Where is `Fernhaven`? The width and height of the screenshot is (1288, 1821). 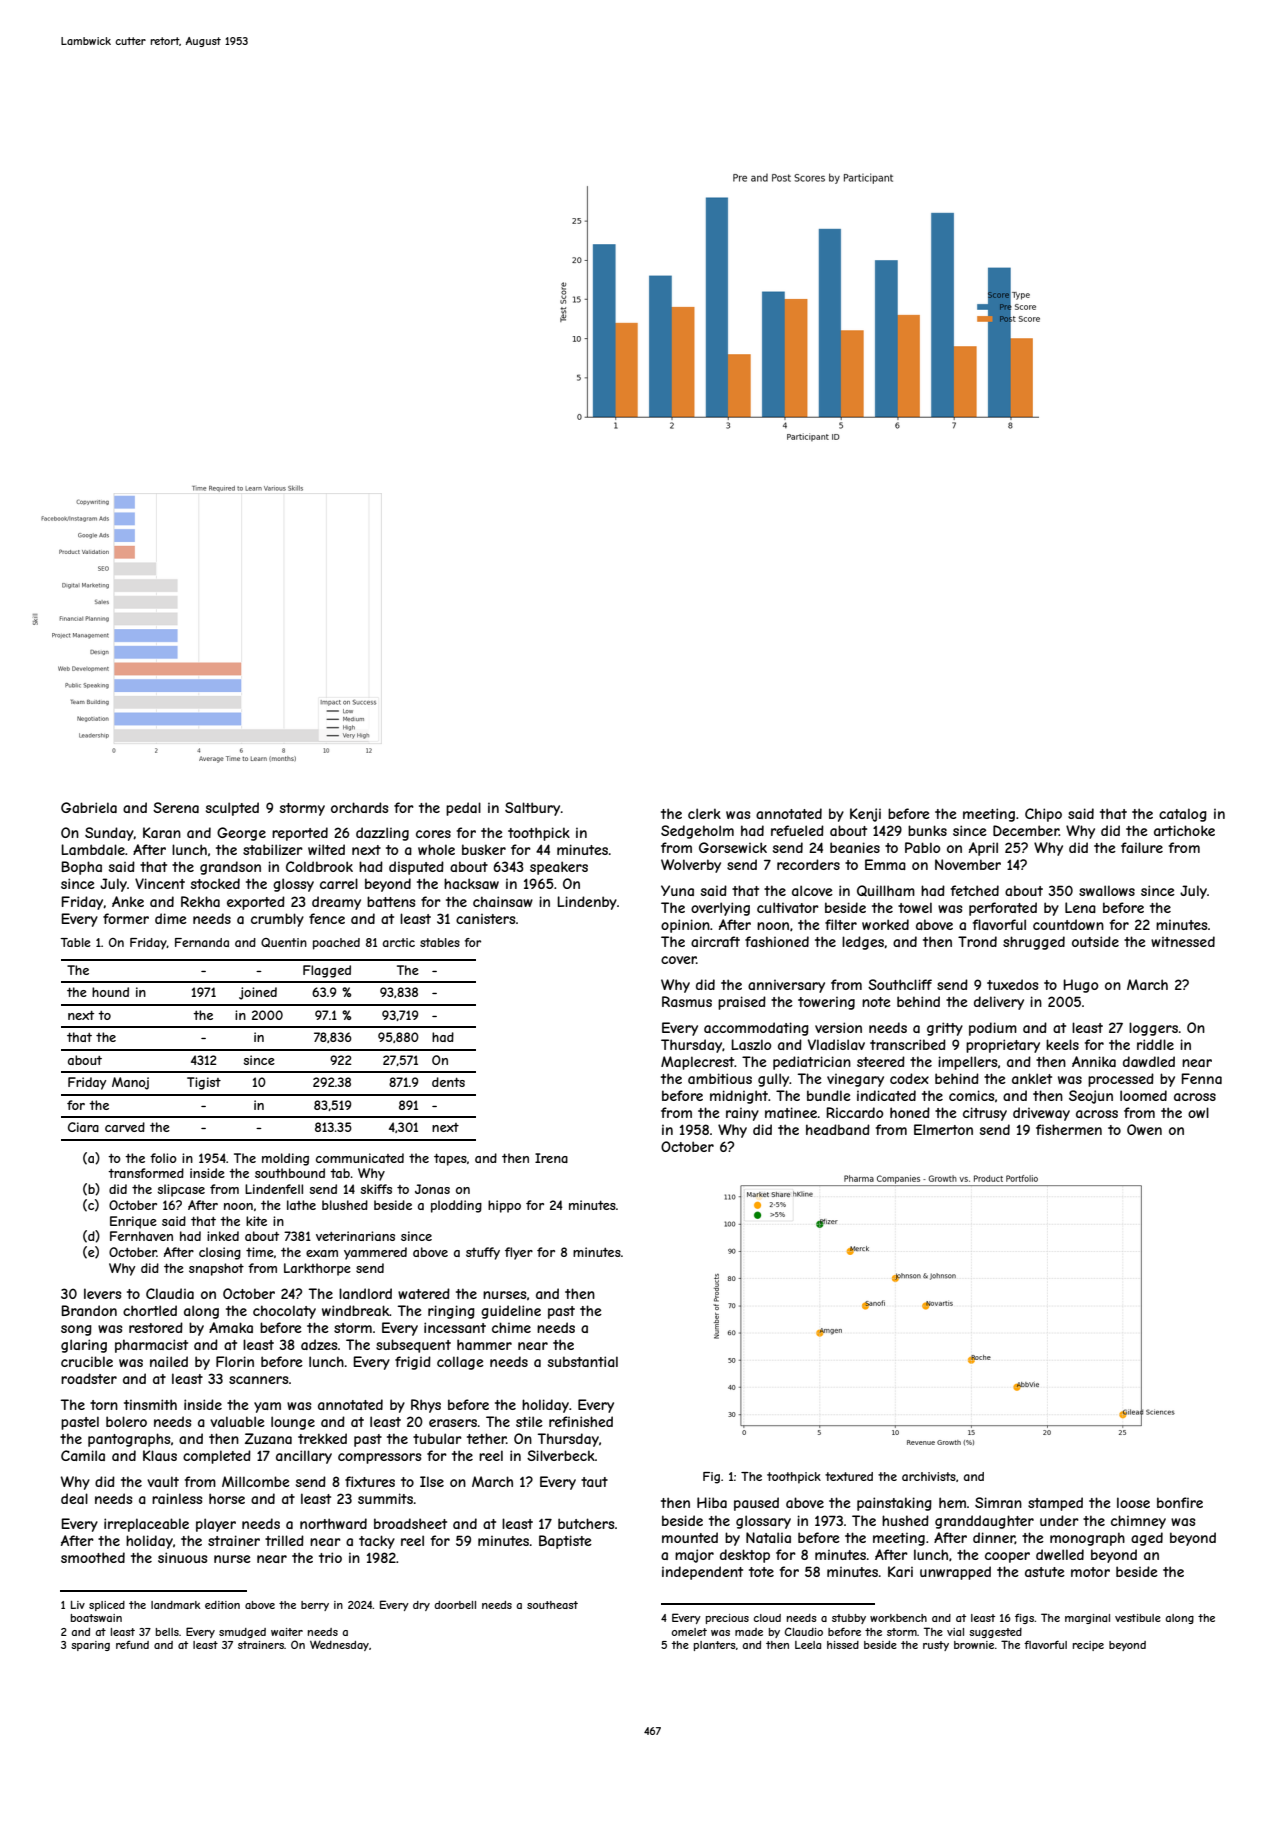 Fernhaven is located at coordinates (141, 1236).
